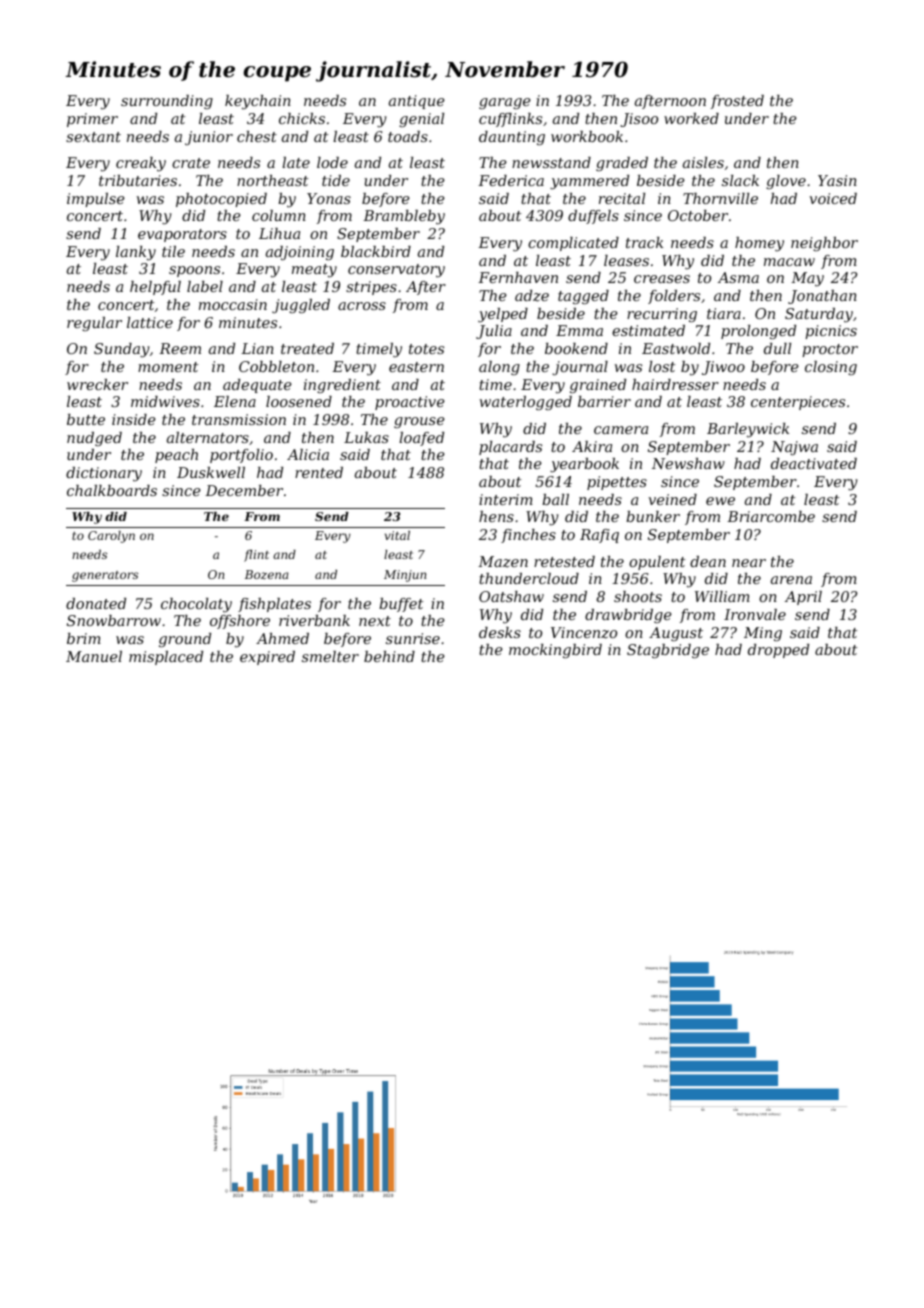  I want to click on macaw, so click(789, 262).
